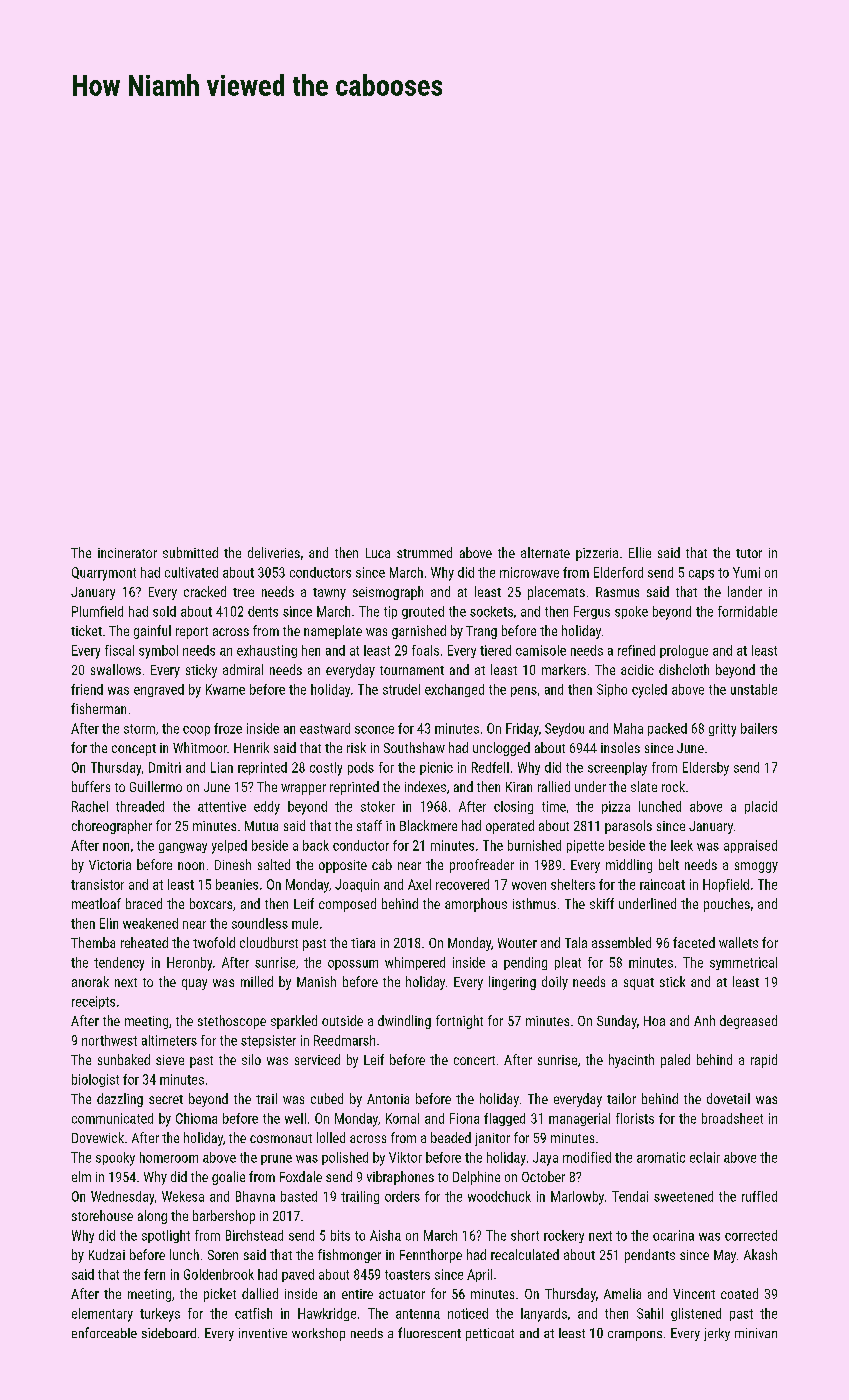 This image has height=1400, width=849. Describe the element at coordinates (274, 552) in the image. I see `deliveries` at that location.
